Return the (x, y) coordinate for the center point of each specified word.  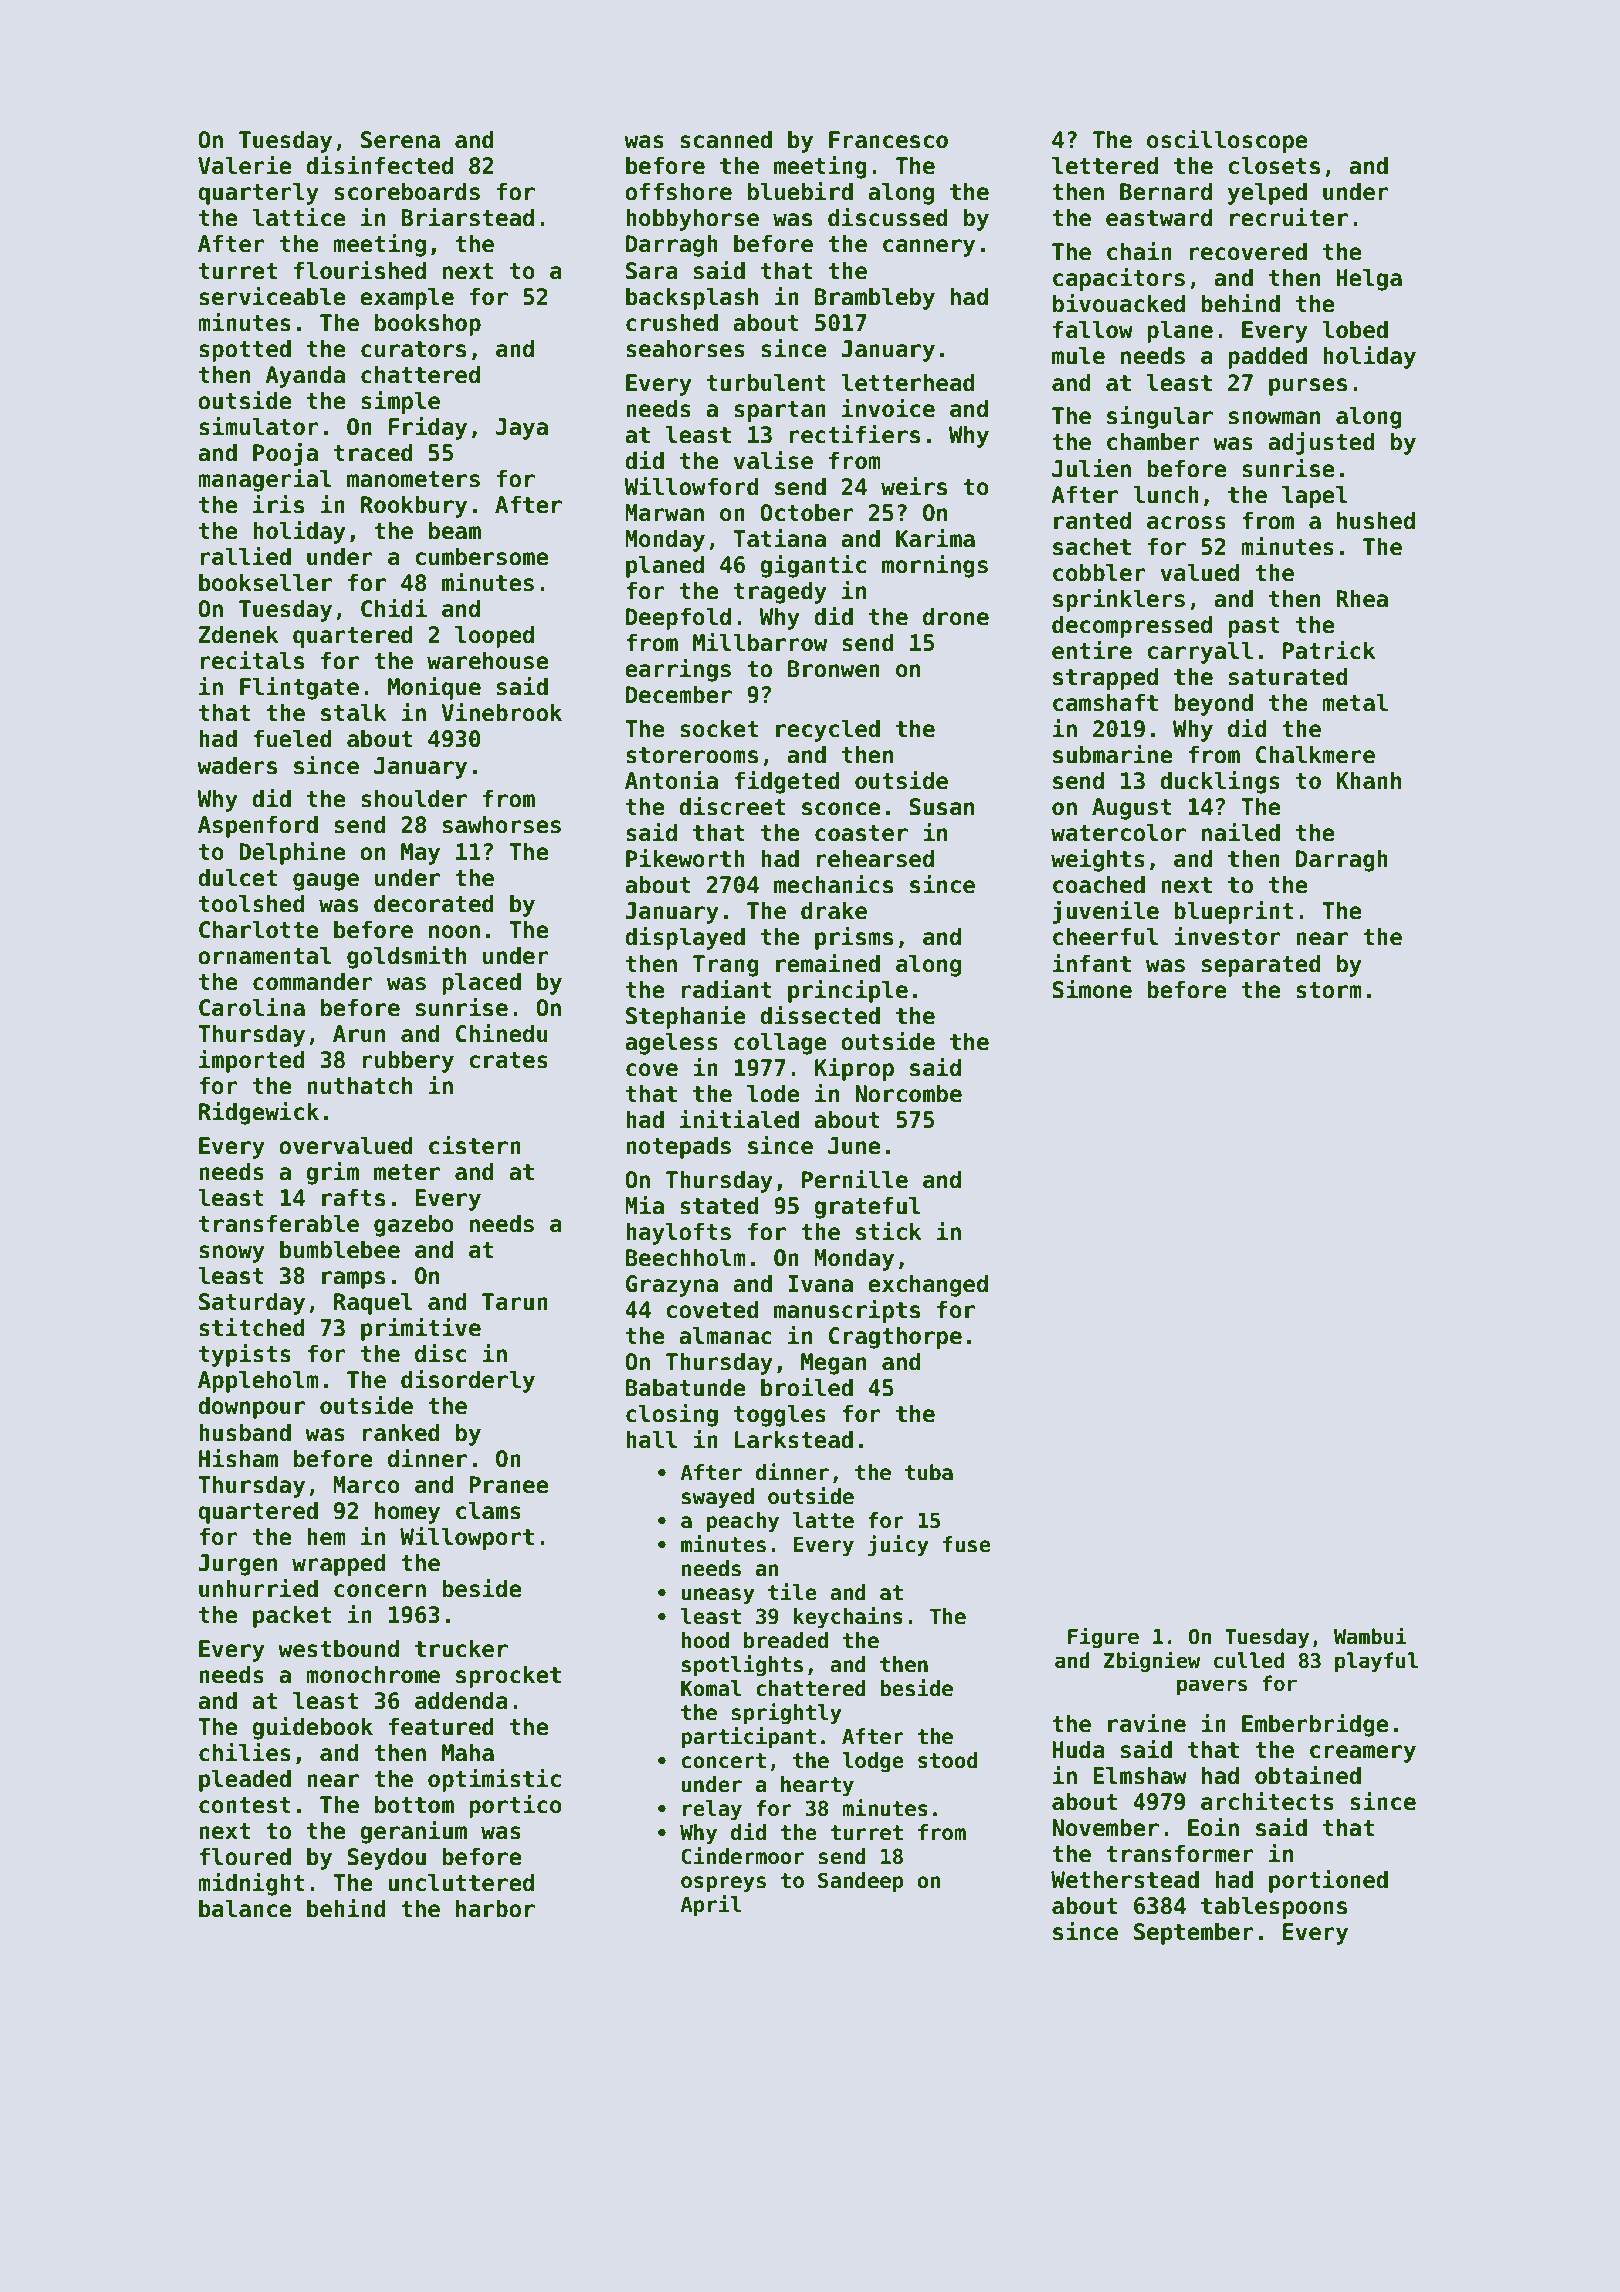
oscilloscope (1227, 141)
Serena (400, 140)
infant (1092, 963)
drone (956, 617)
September (1194, 1934)
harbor (495, 1909)
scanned (726, 140)
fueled (292, 739)
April (710, 1905)
